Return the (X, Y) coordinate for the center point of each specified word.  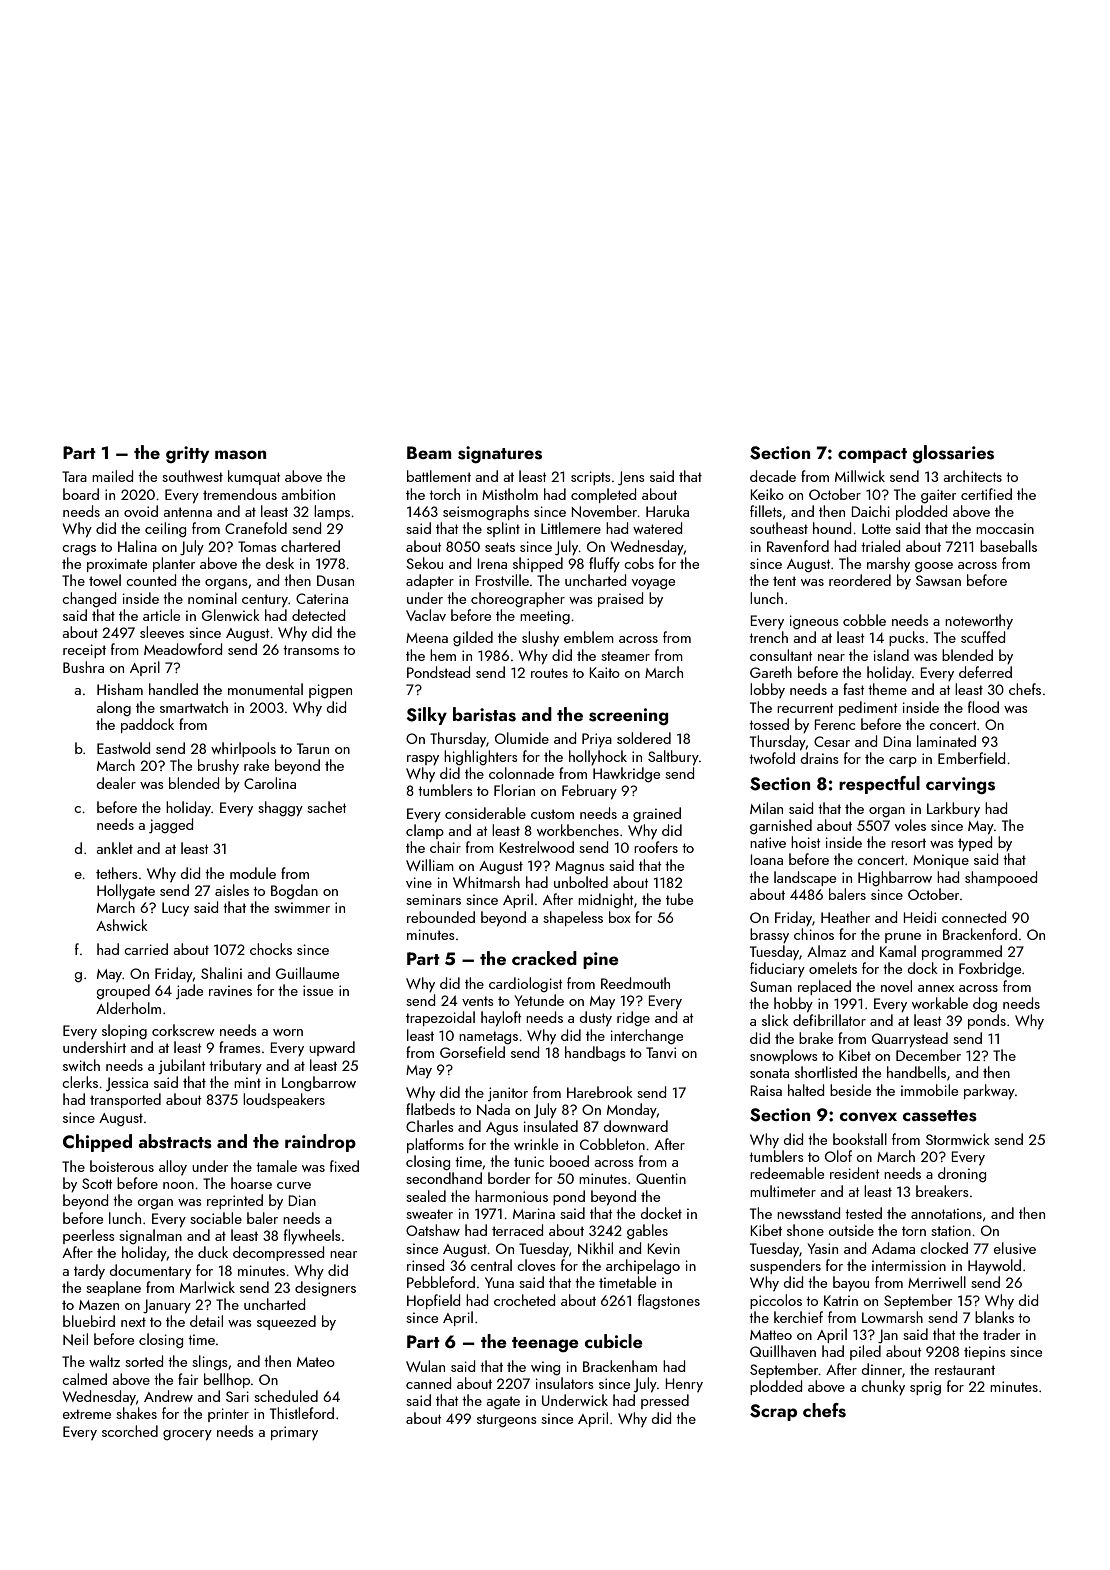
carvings (960, 786)
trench (768, 637)
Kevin (664, 1248)
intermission (909, 1265)
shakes (136, 1413)
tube (679, 899)
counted (151, 580)
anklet (114, 848)
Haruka (667, 511)
